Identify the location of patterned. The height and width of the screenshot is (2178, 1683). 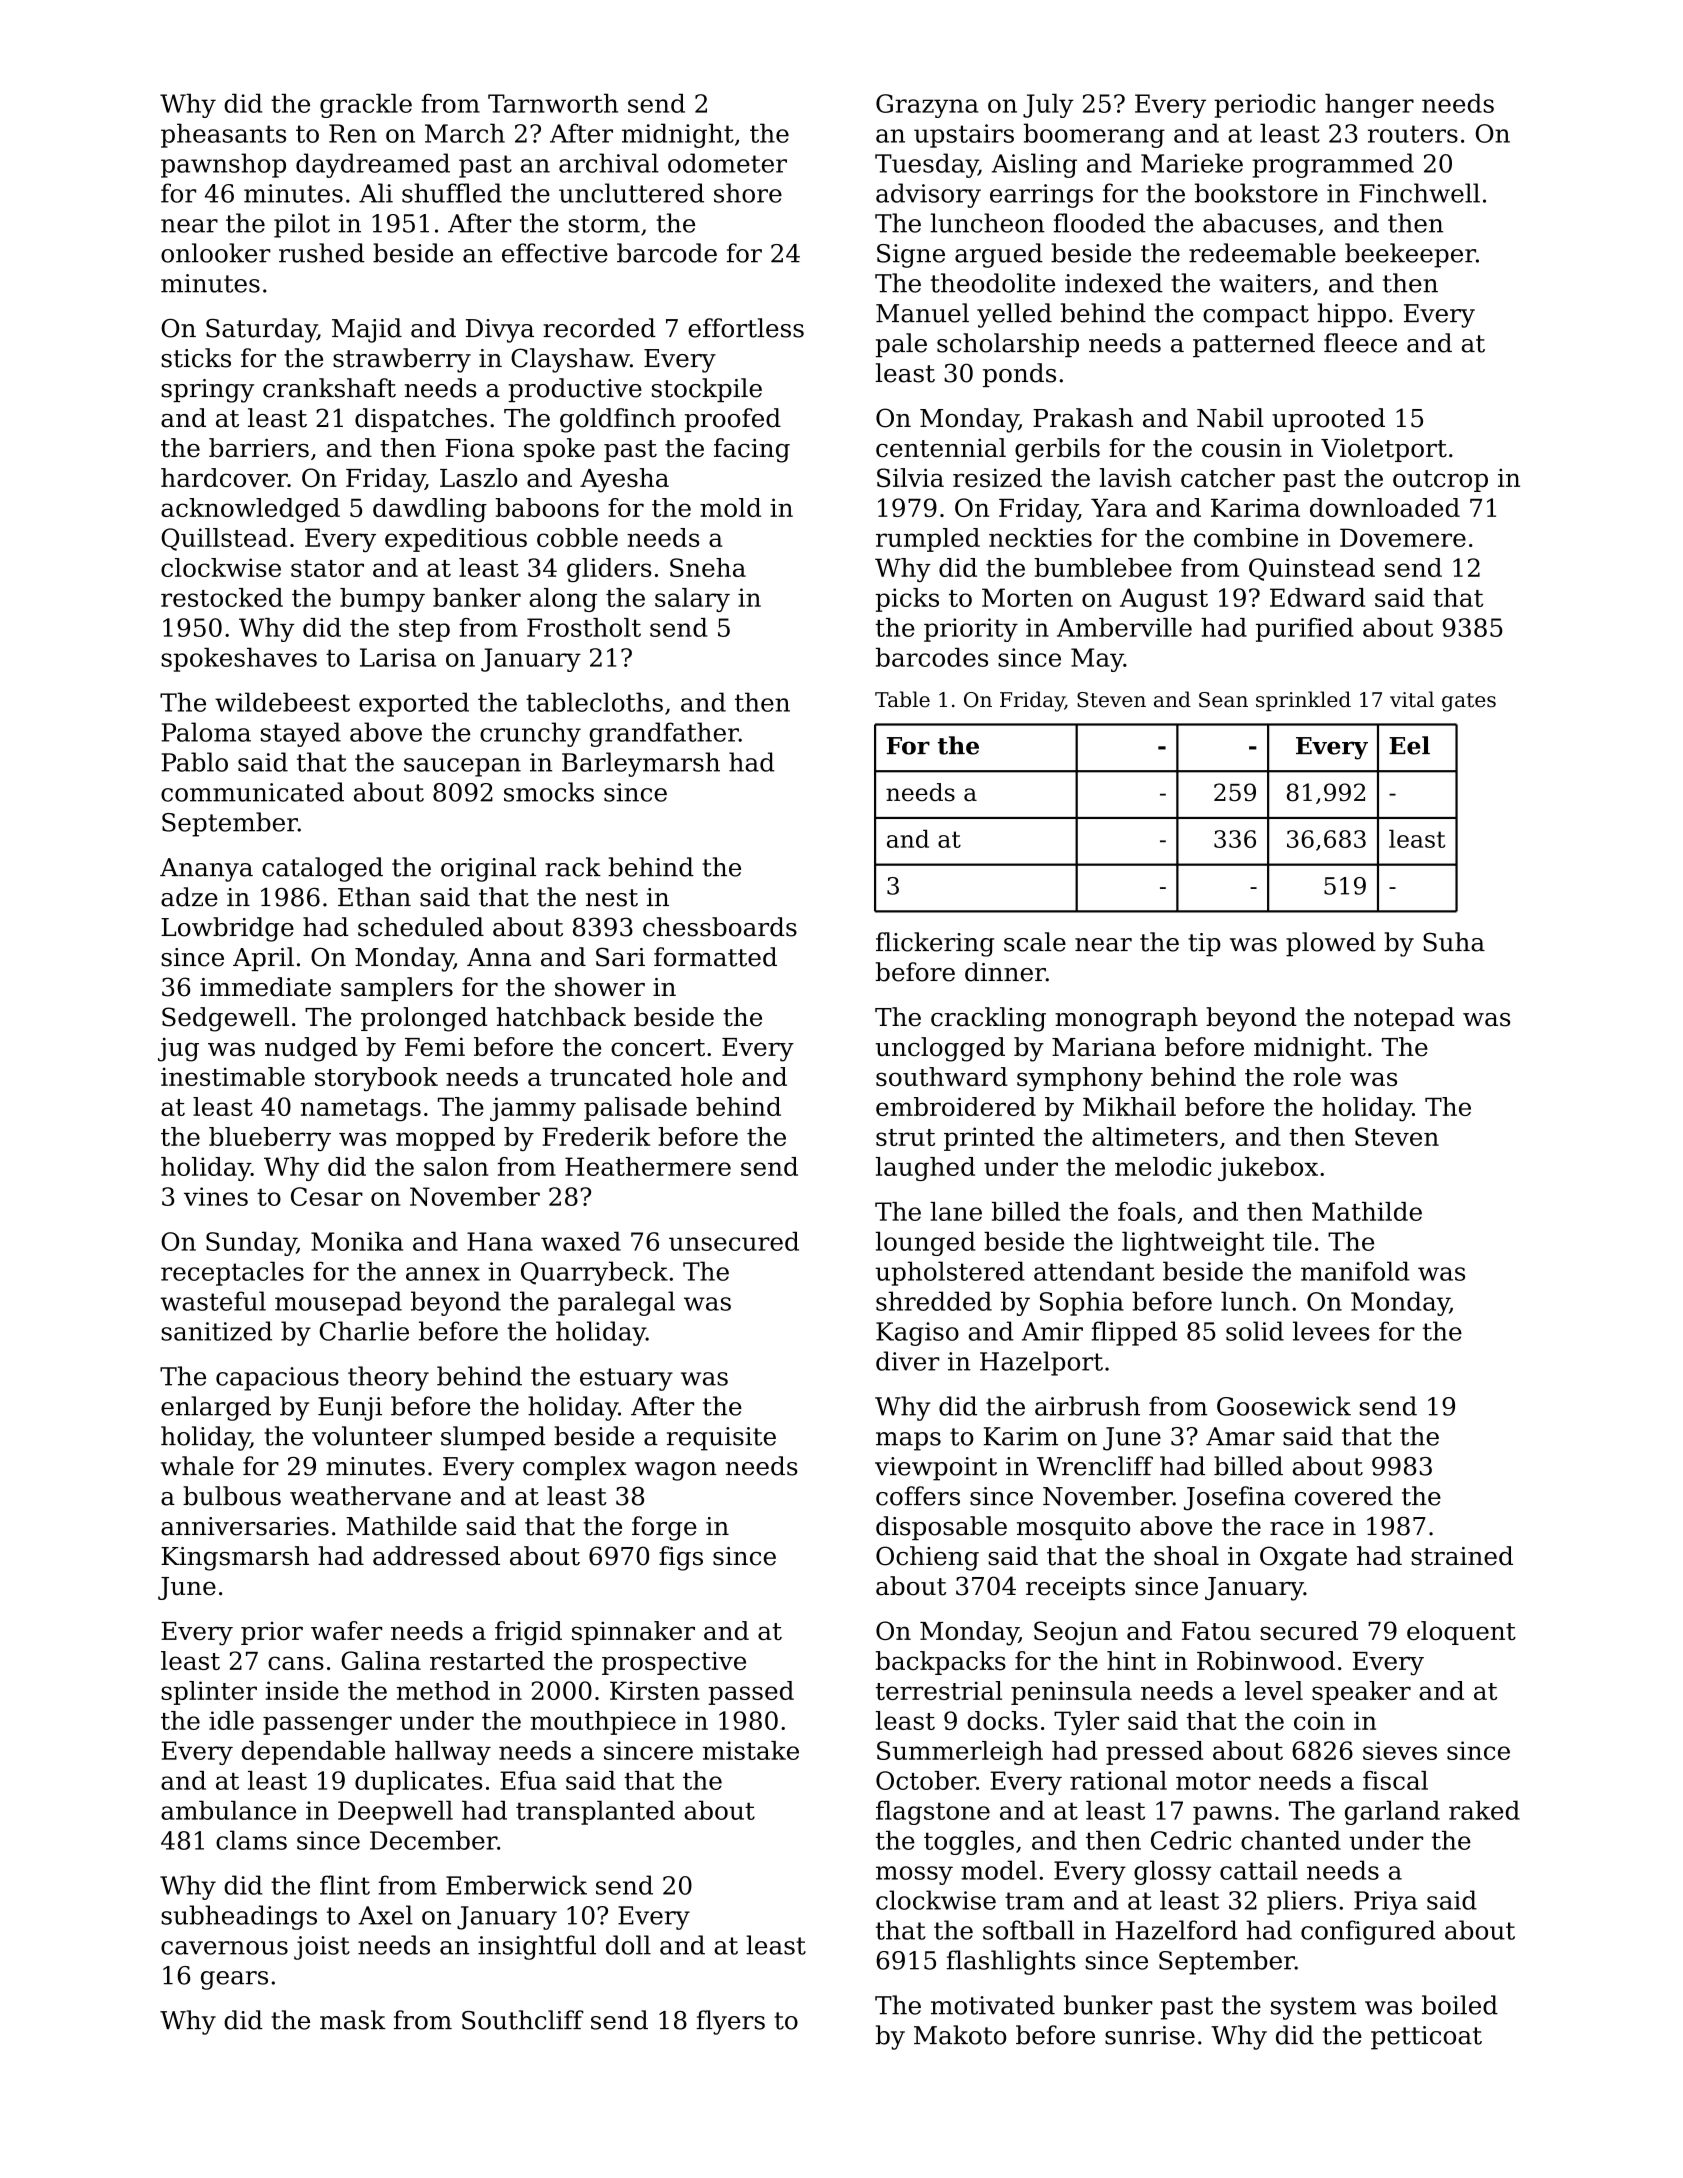
(1254, 345).
